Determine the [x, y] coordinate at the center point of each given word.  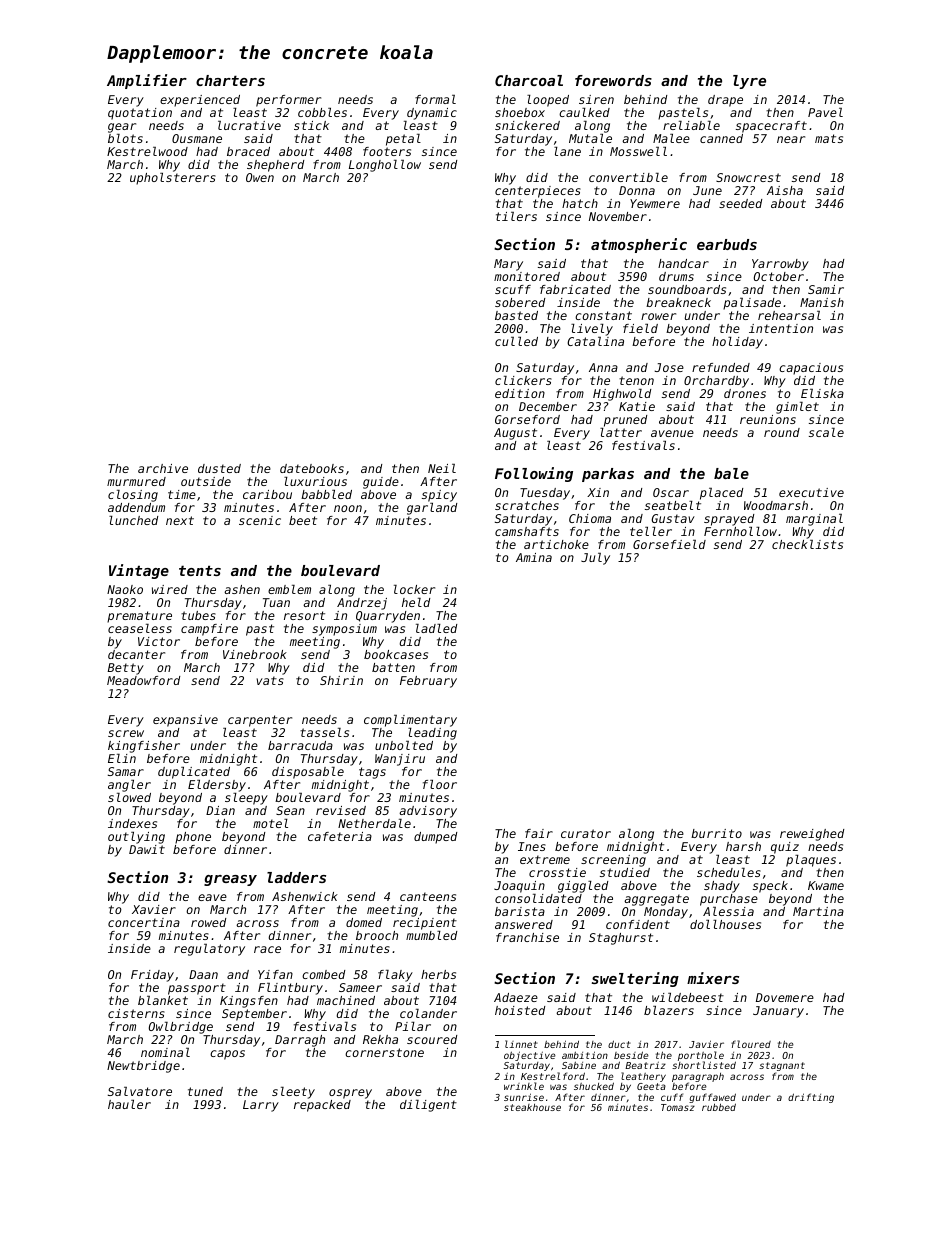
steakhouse [532, 1107]
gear [122, 128]
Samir [826, 289]
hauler [129, 1104]
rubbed [719, 1107]
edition [520, 393]
